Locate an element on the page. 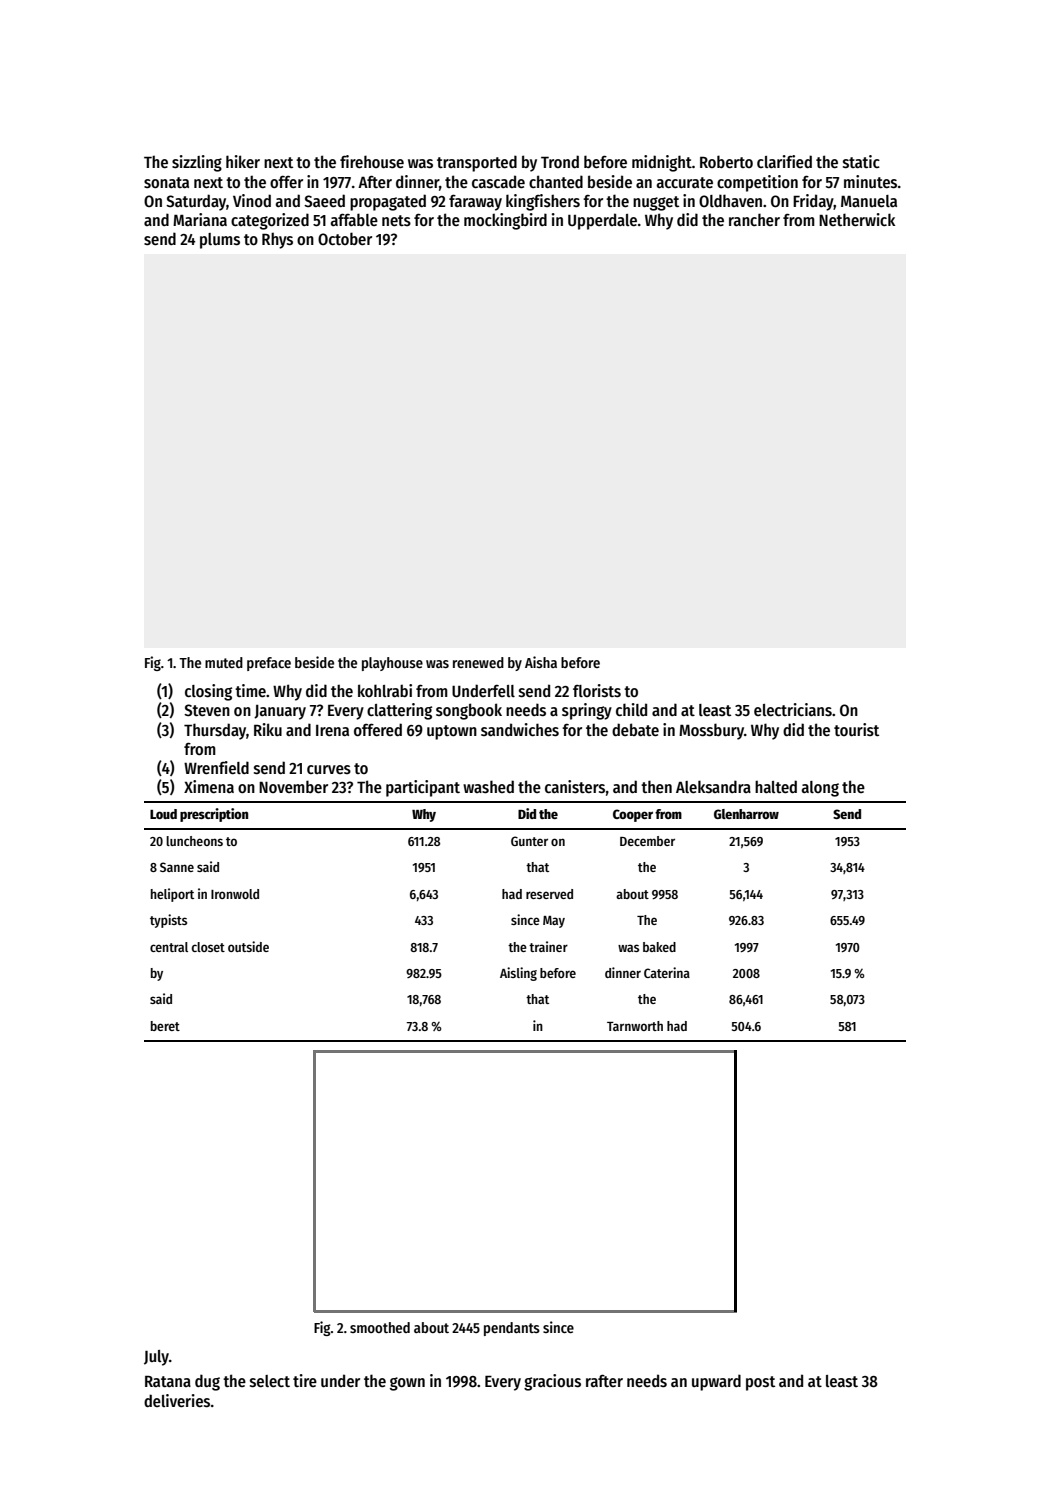 This page has height=1492, width=1050. pendants is located at coordinates (512, 1329).
